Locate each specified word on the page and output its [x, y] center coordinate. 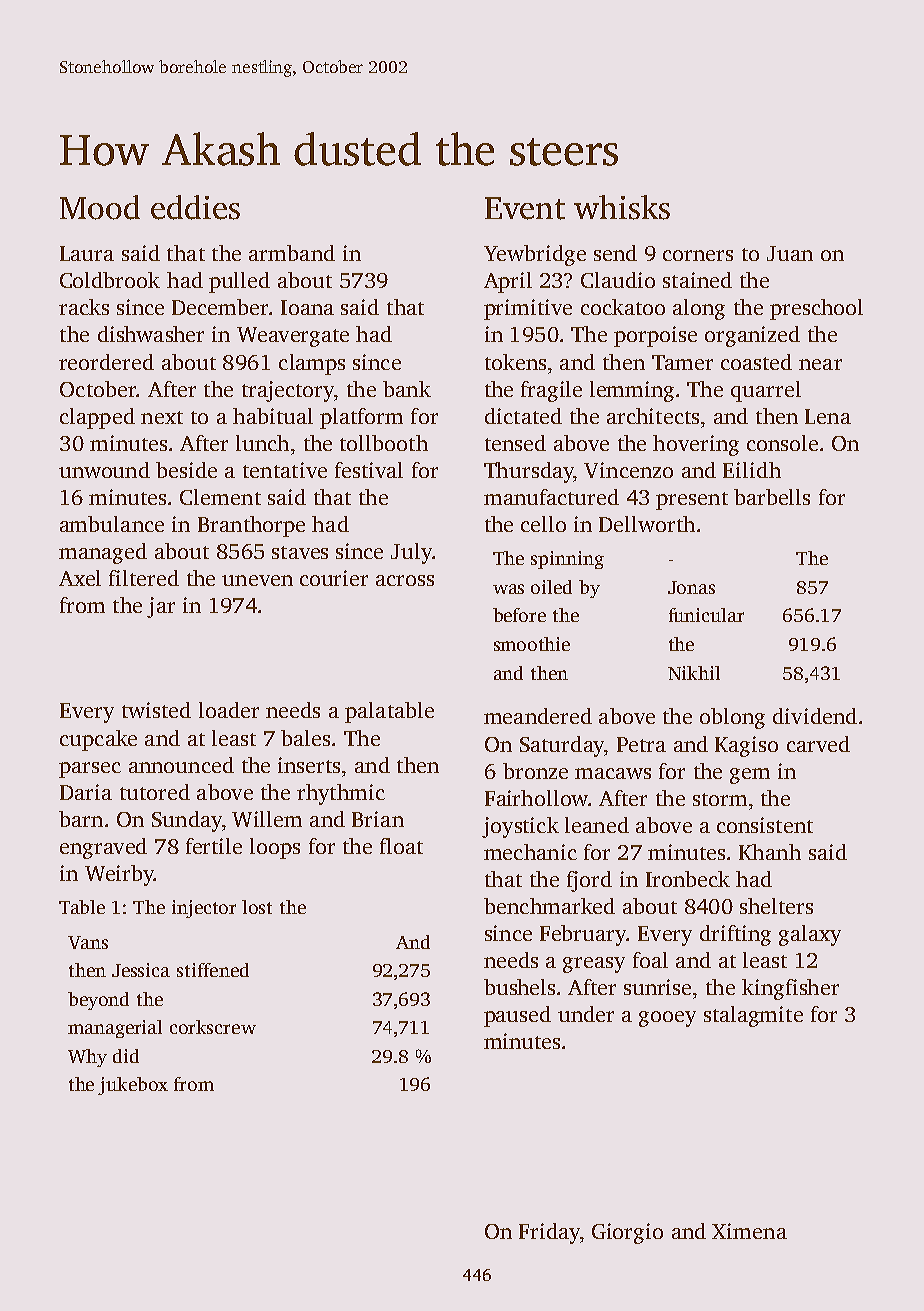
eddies [195, 207]
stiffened [213, 970]
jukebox [133, 1086]
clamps [312, 364]
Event [525, 208]
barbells [772, 497]
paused [517, 1016]
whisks [622, 207]
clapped [97, 418]
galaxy [810, 935]
